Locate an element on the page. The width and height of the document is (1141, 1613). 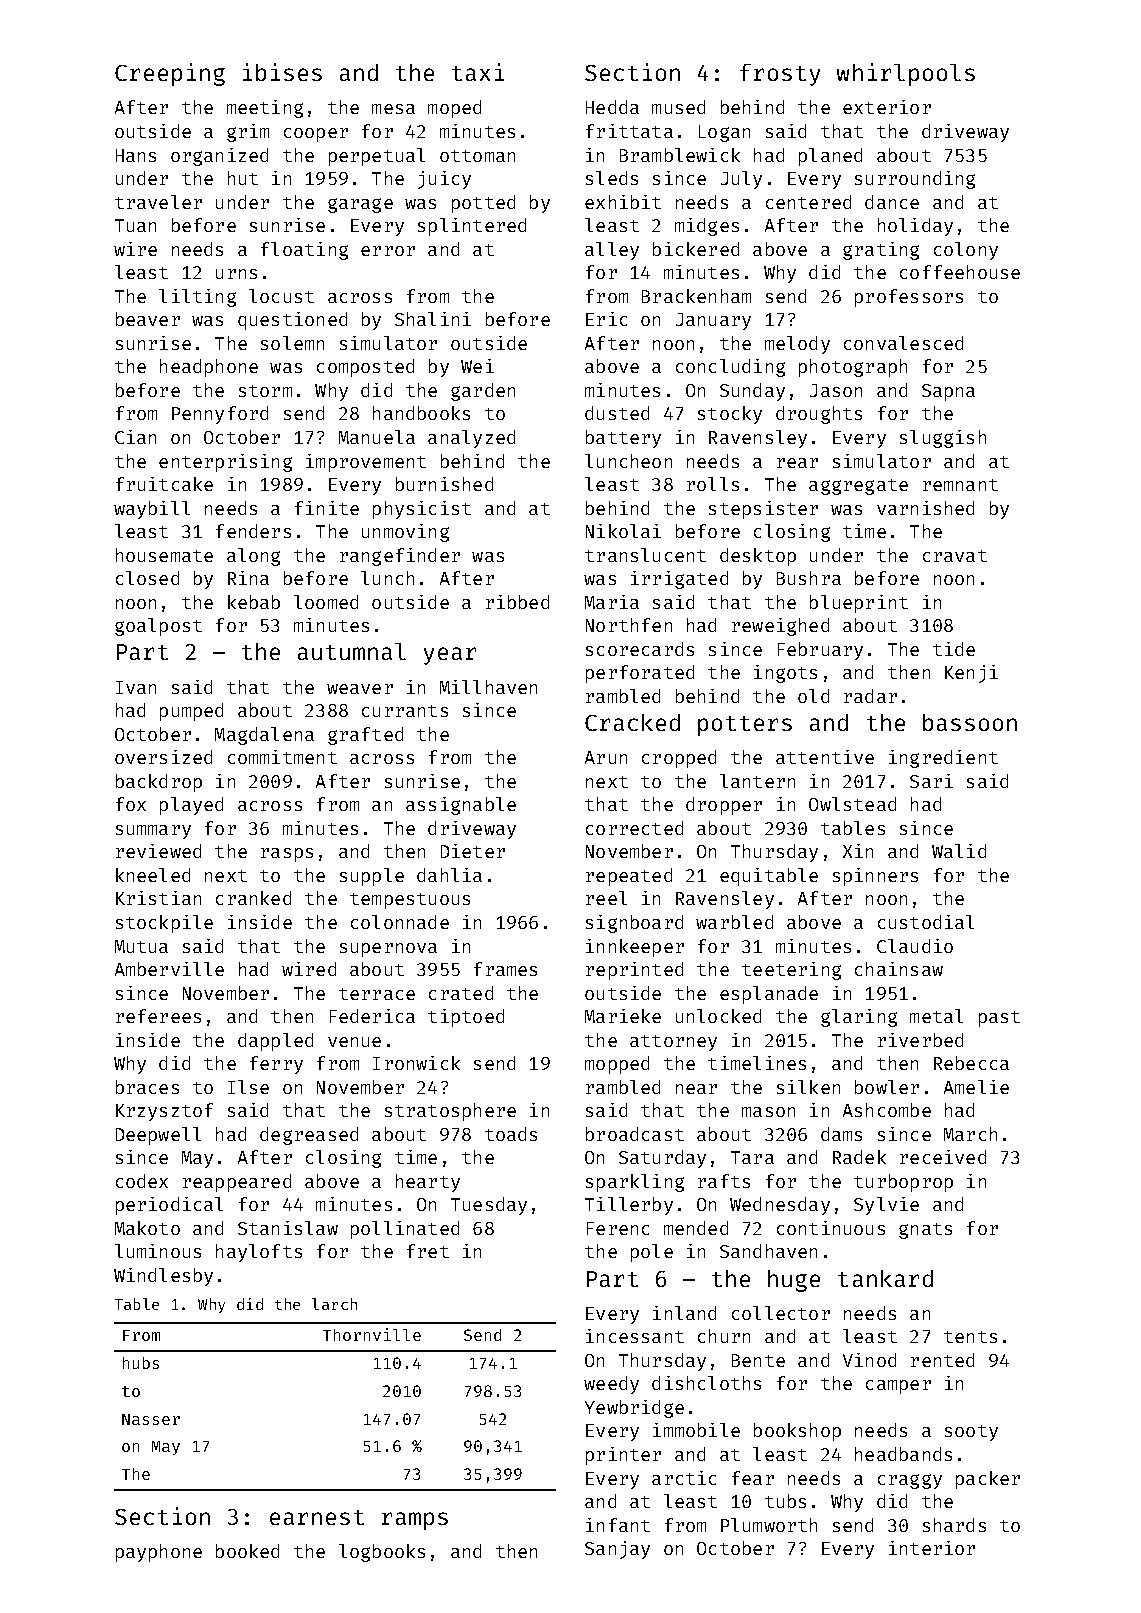
logbooks is located at coordinates (382, 1553).
